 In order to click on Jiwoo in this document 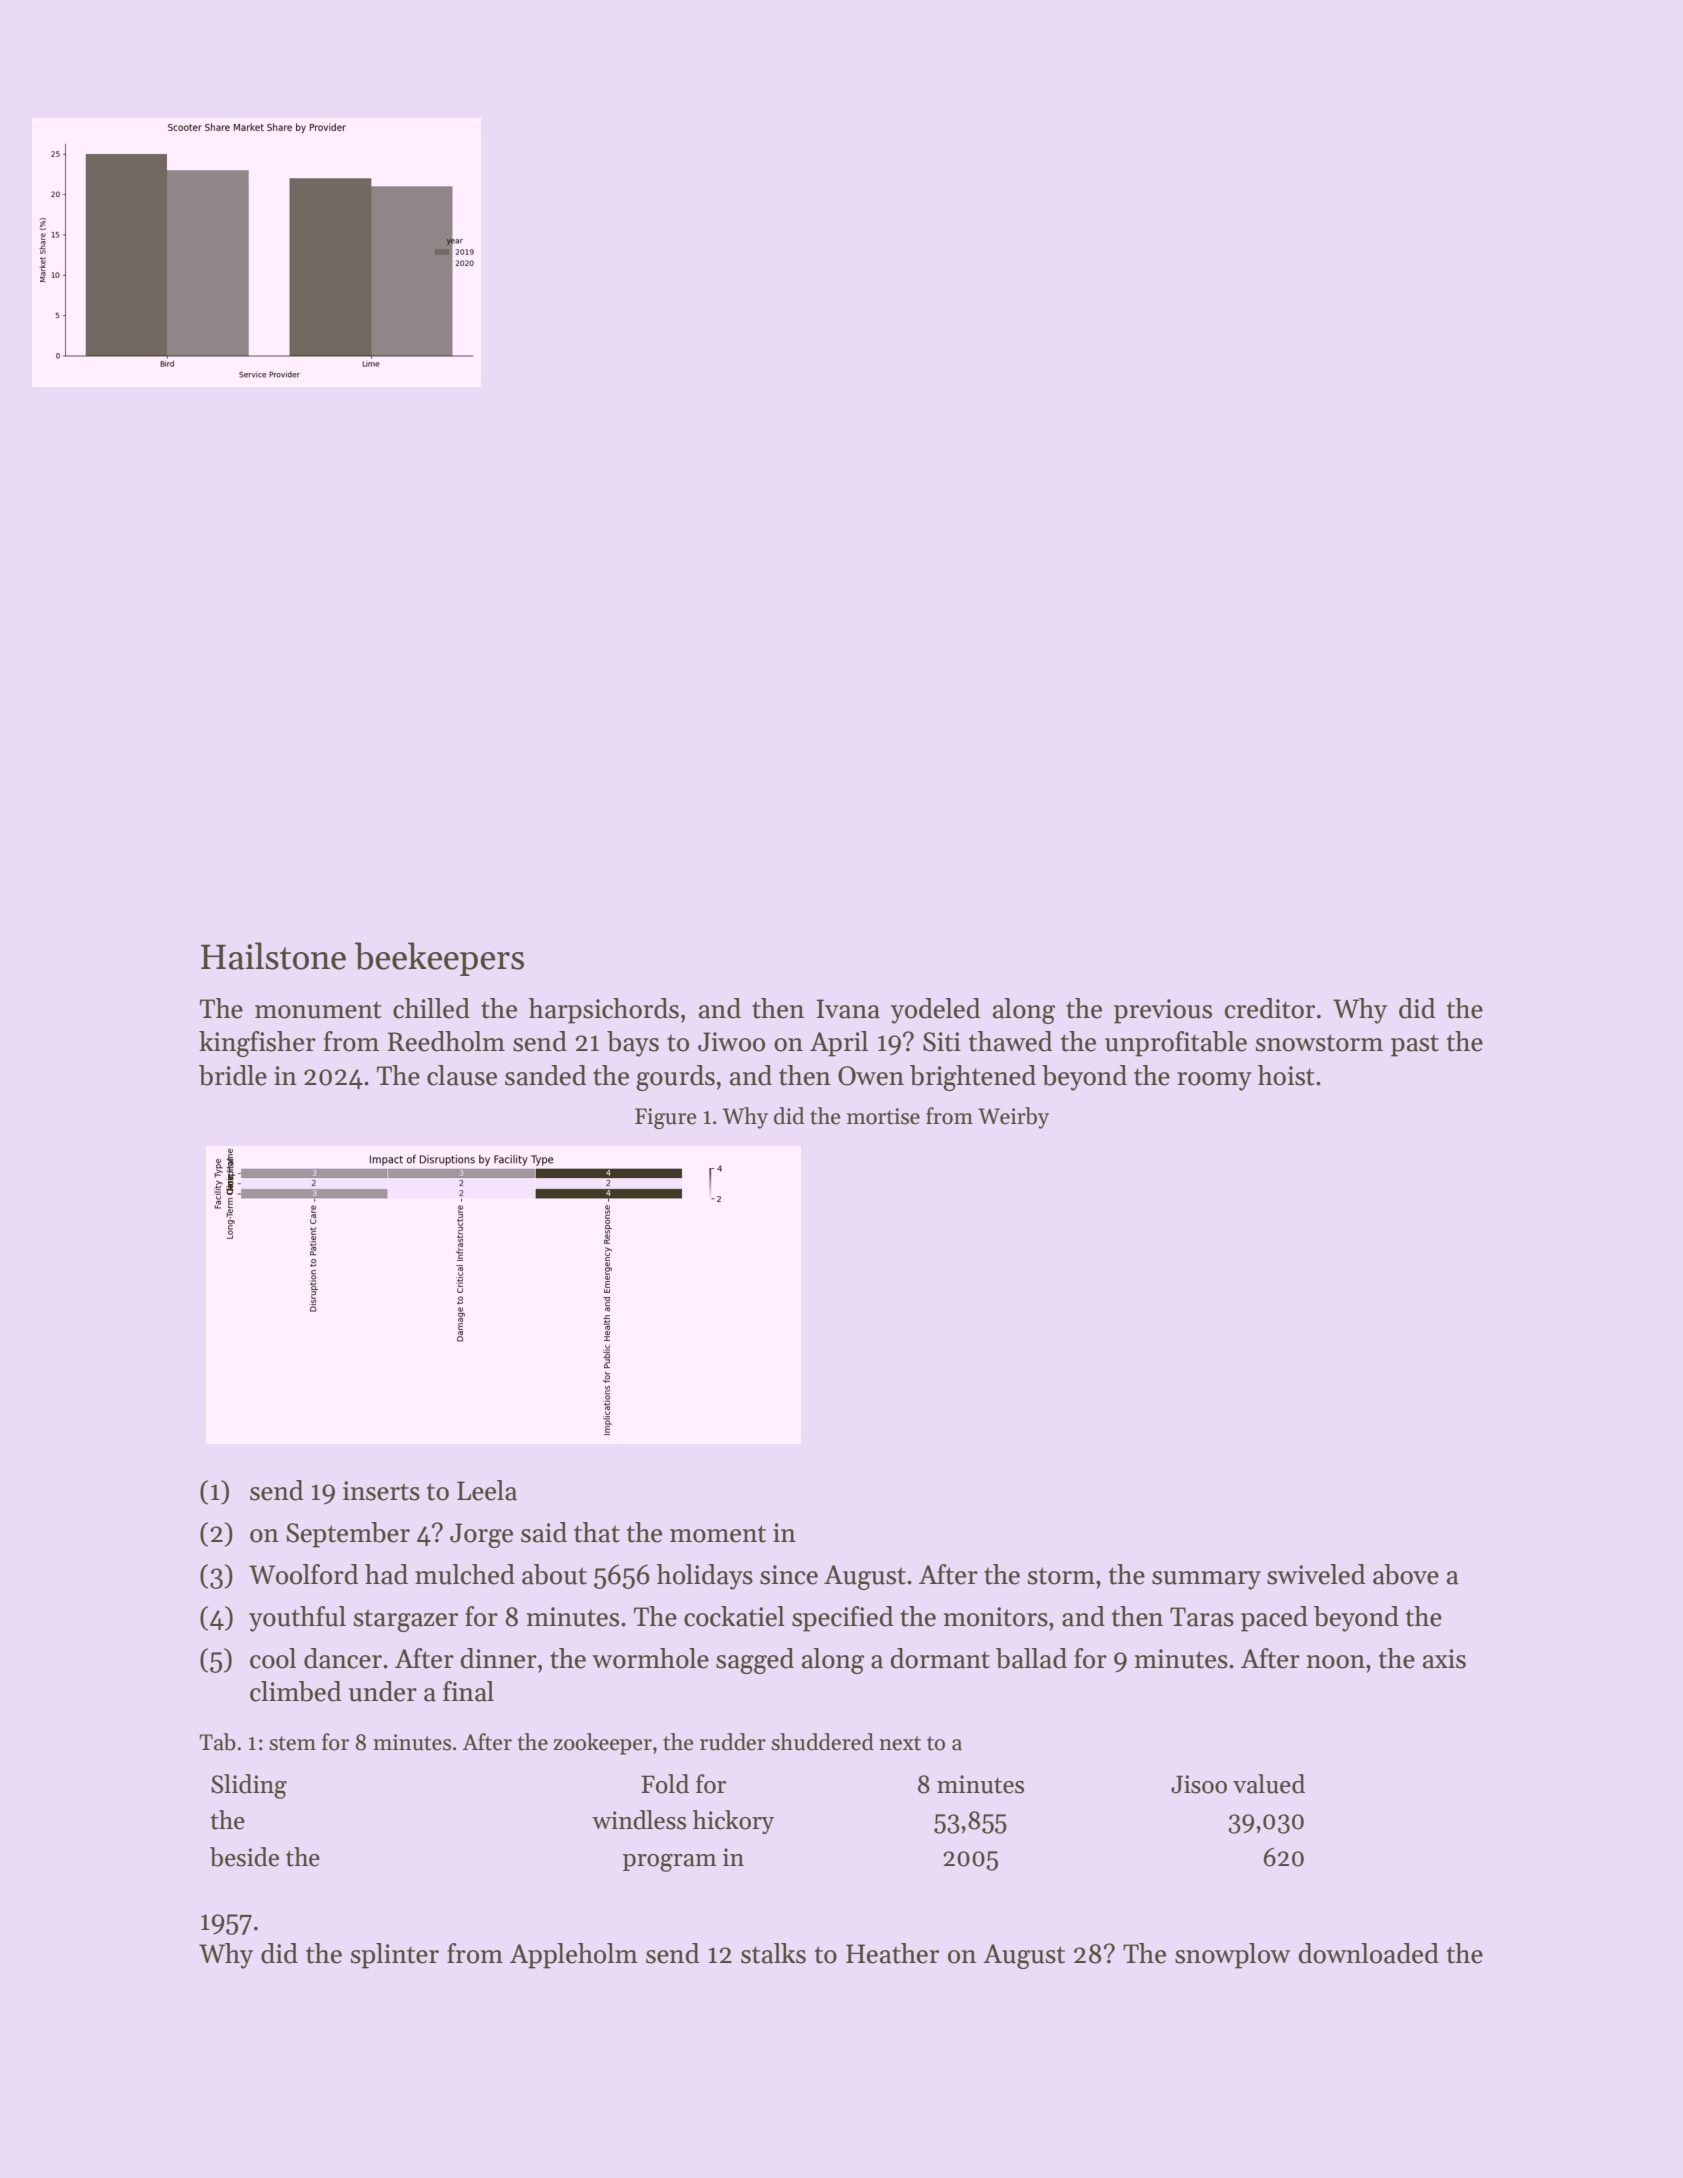, I will do `click(731, 1042)`.
